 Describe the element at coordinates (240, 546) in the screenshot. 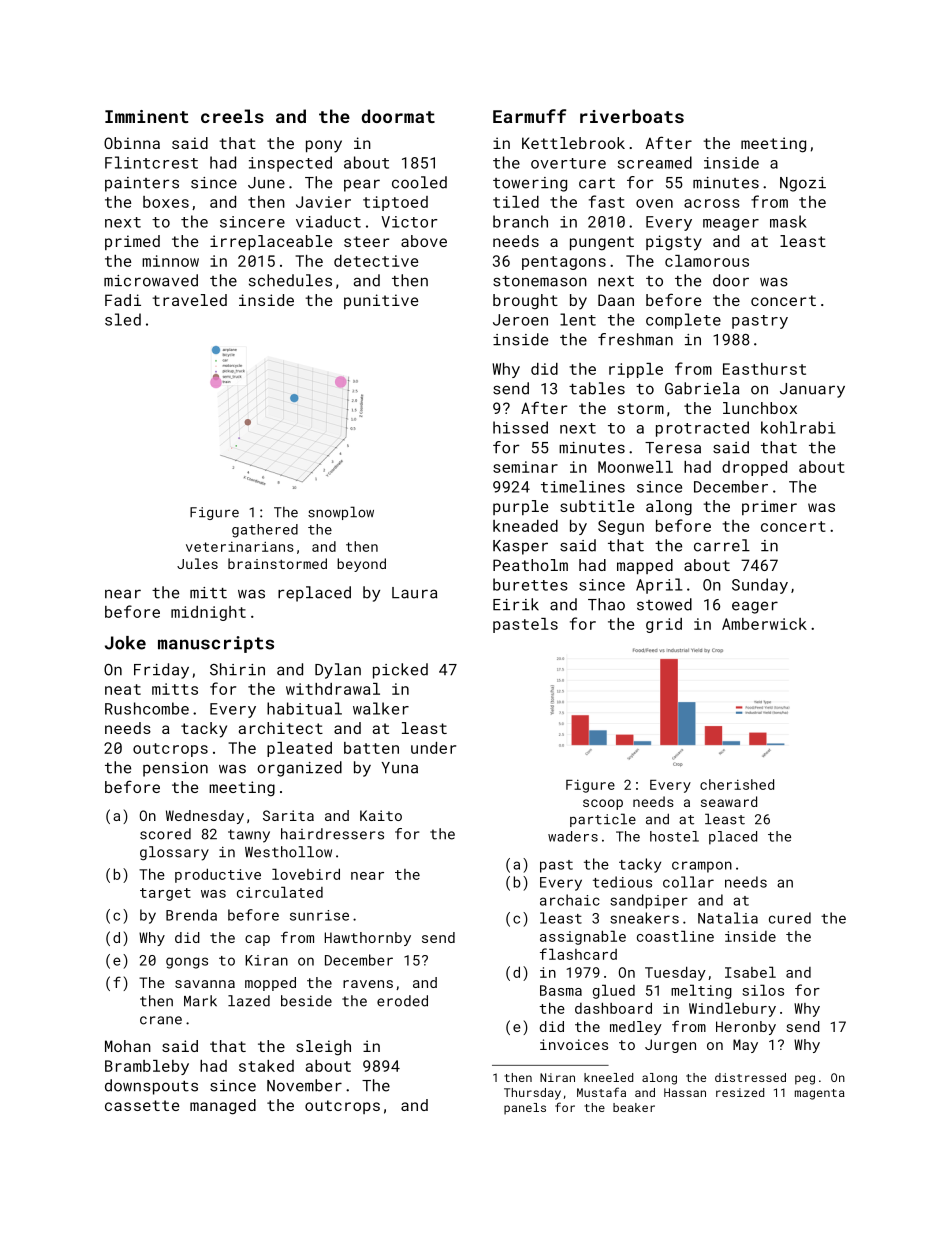

I see `veterinarians` at that location.
